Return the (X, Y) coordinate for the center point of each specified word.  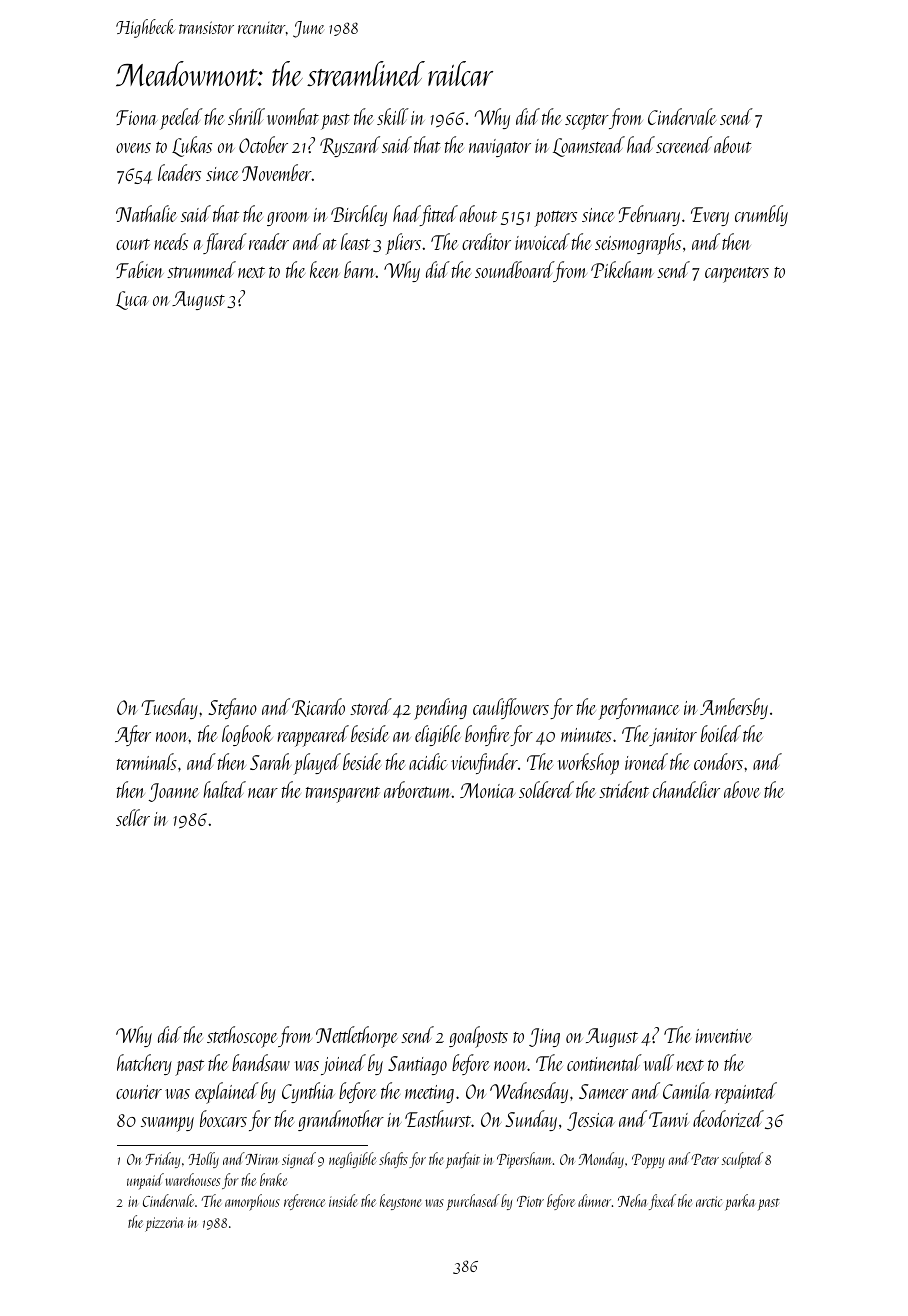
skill (393, 116)
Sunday (531, 1120)
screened (684, 144)
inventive (724, 1036)
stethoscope (242, 1037)
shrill (246, 116)
